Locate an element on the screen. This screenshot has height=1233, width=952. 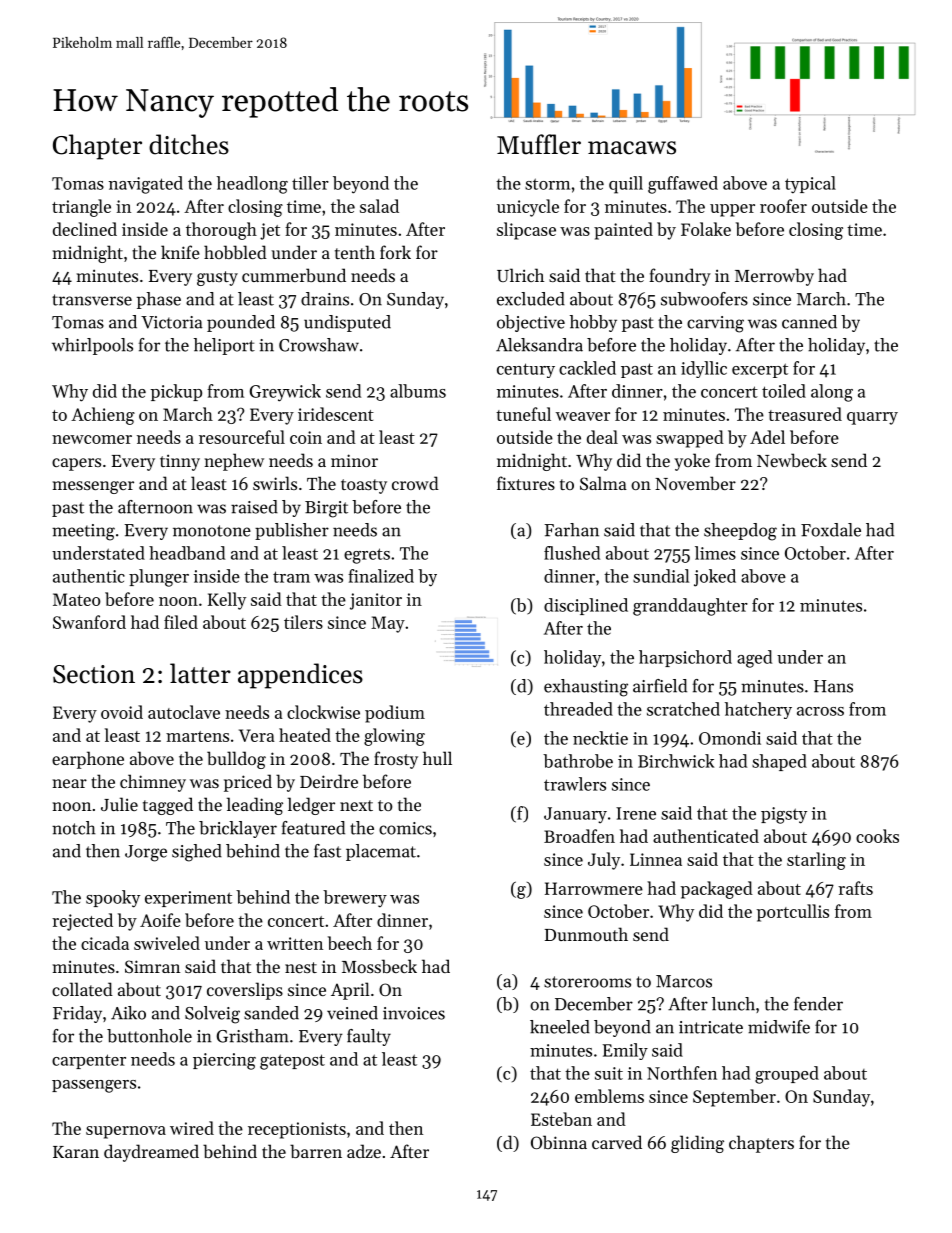
typical is located at coordinates (810, 185).
